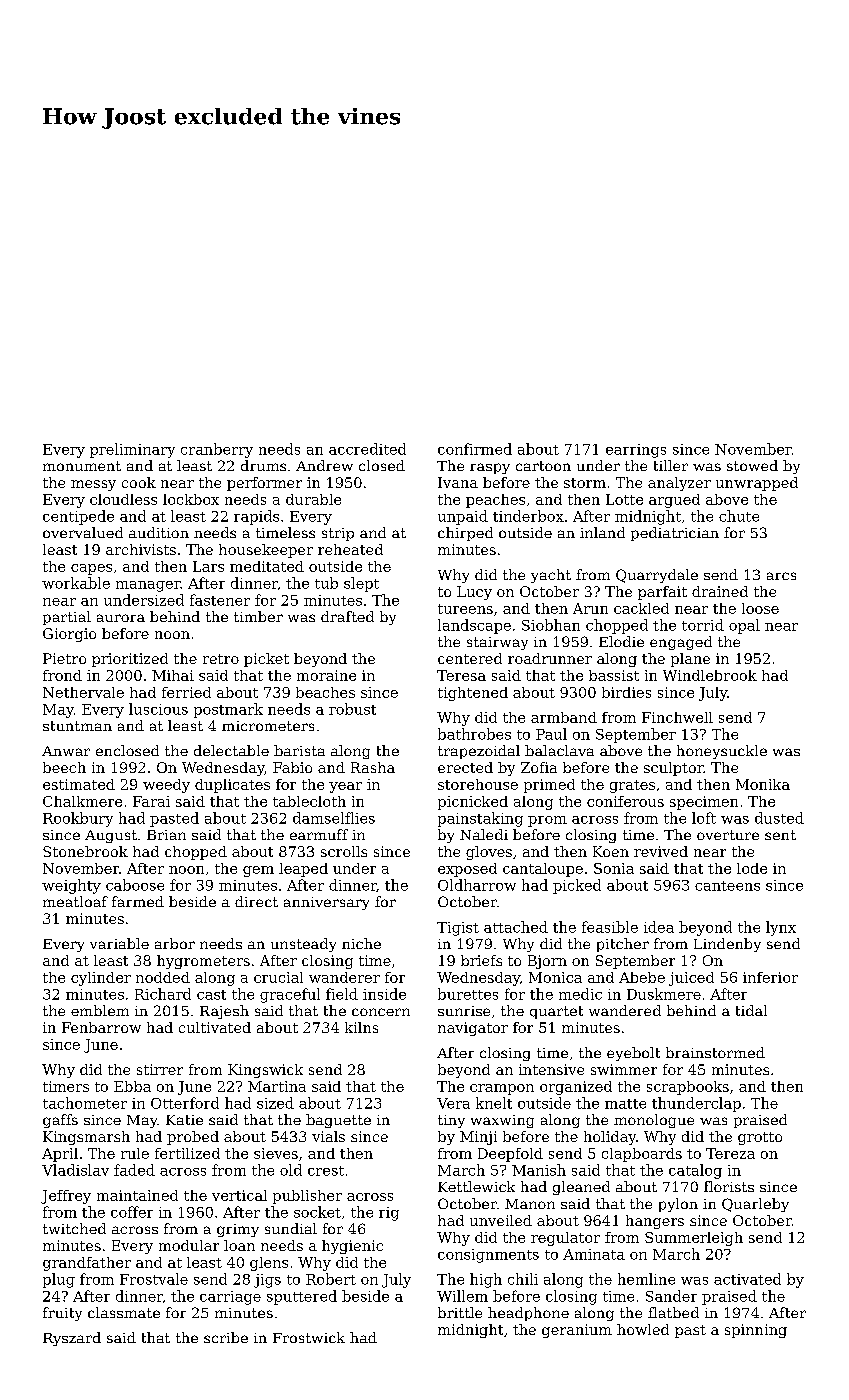 This page has height=1400, width=849. Describe the element at coordinates (688, 1088) in the page. I see `scrapbooks` at that location.
